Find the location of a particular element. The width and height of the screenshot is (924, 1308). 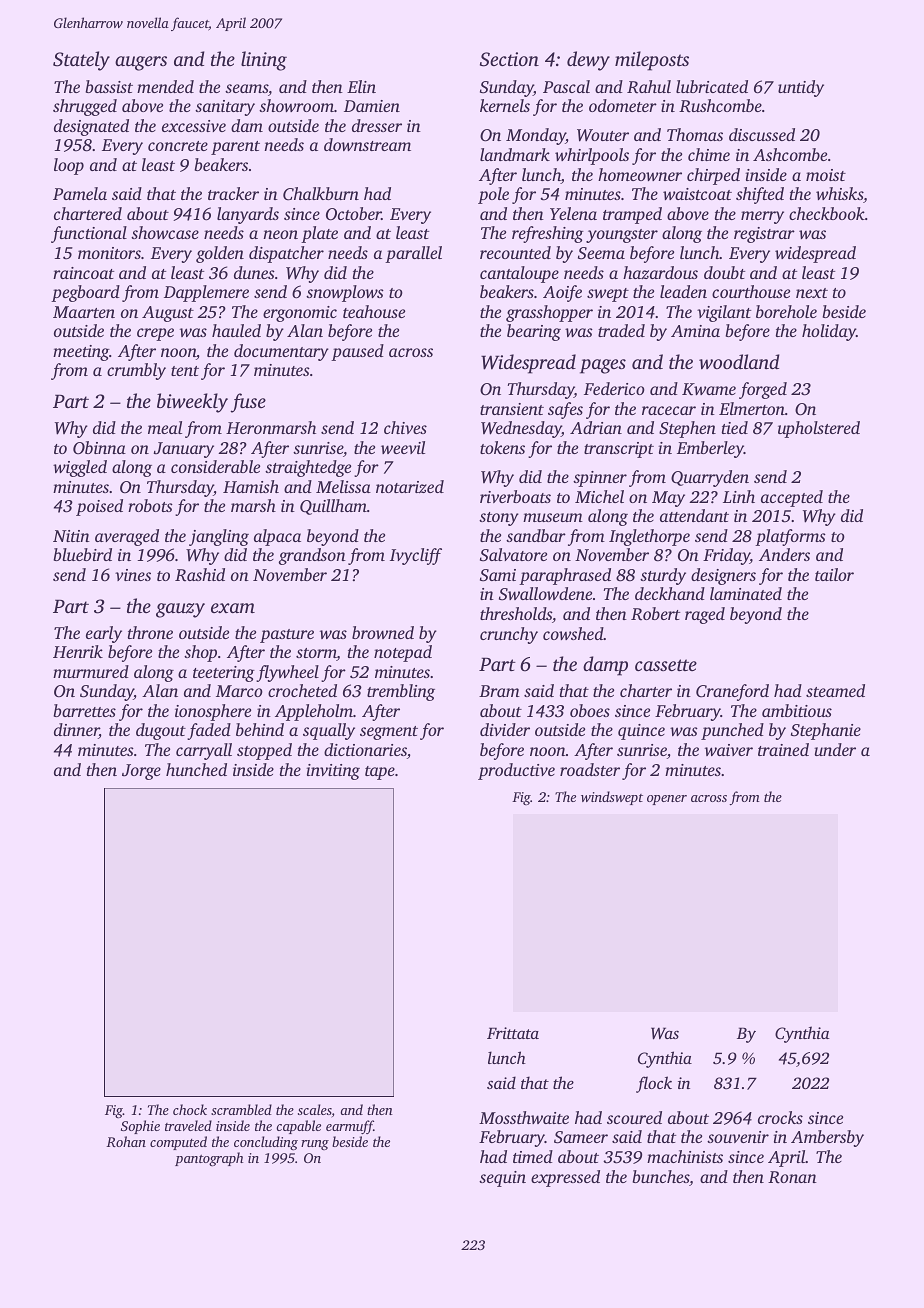

Adrian is located at coordinates (596, 427).
